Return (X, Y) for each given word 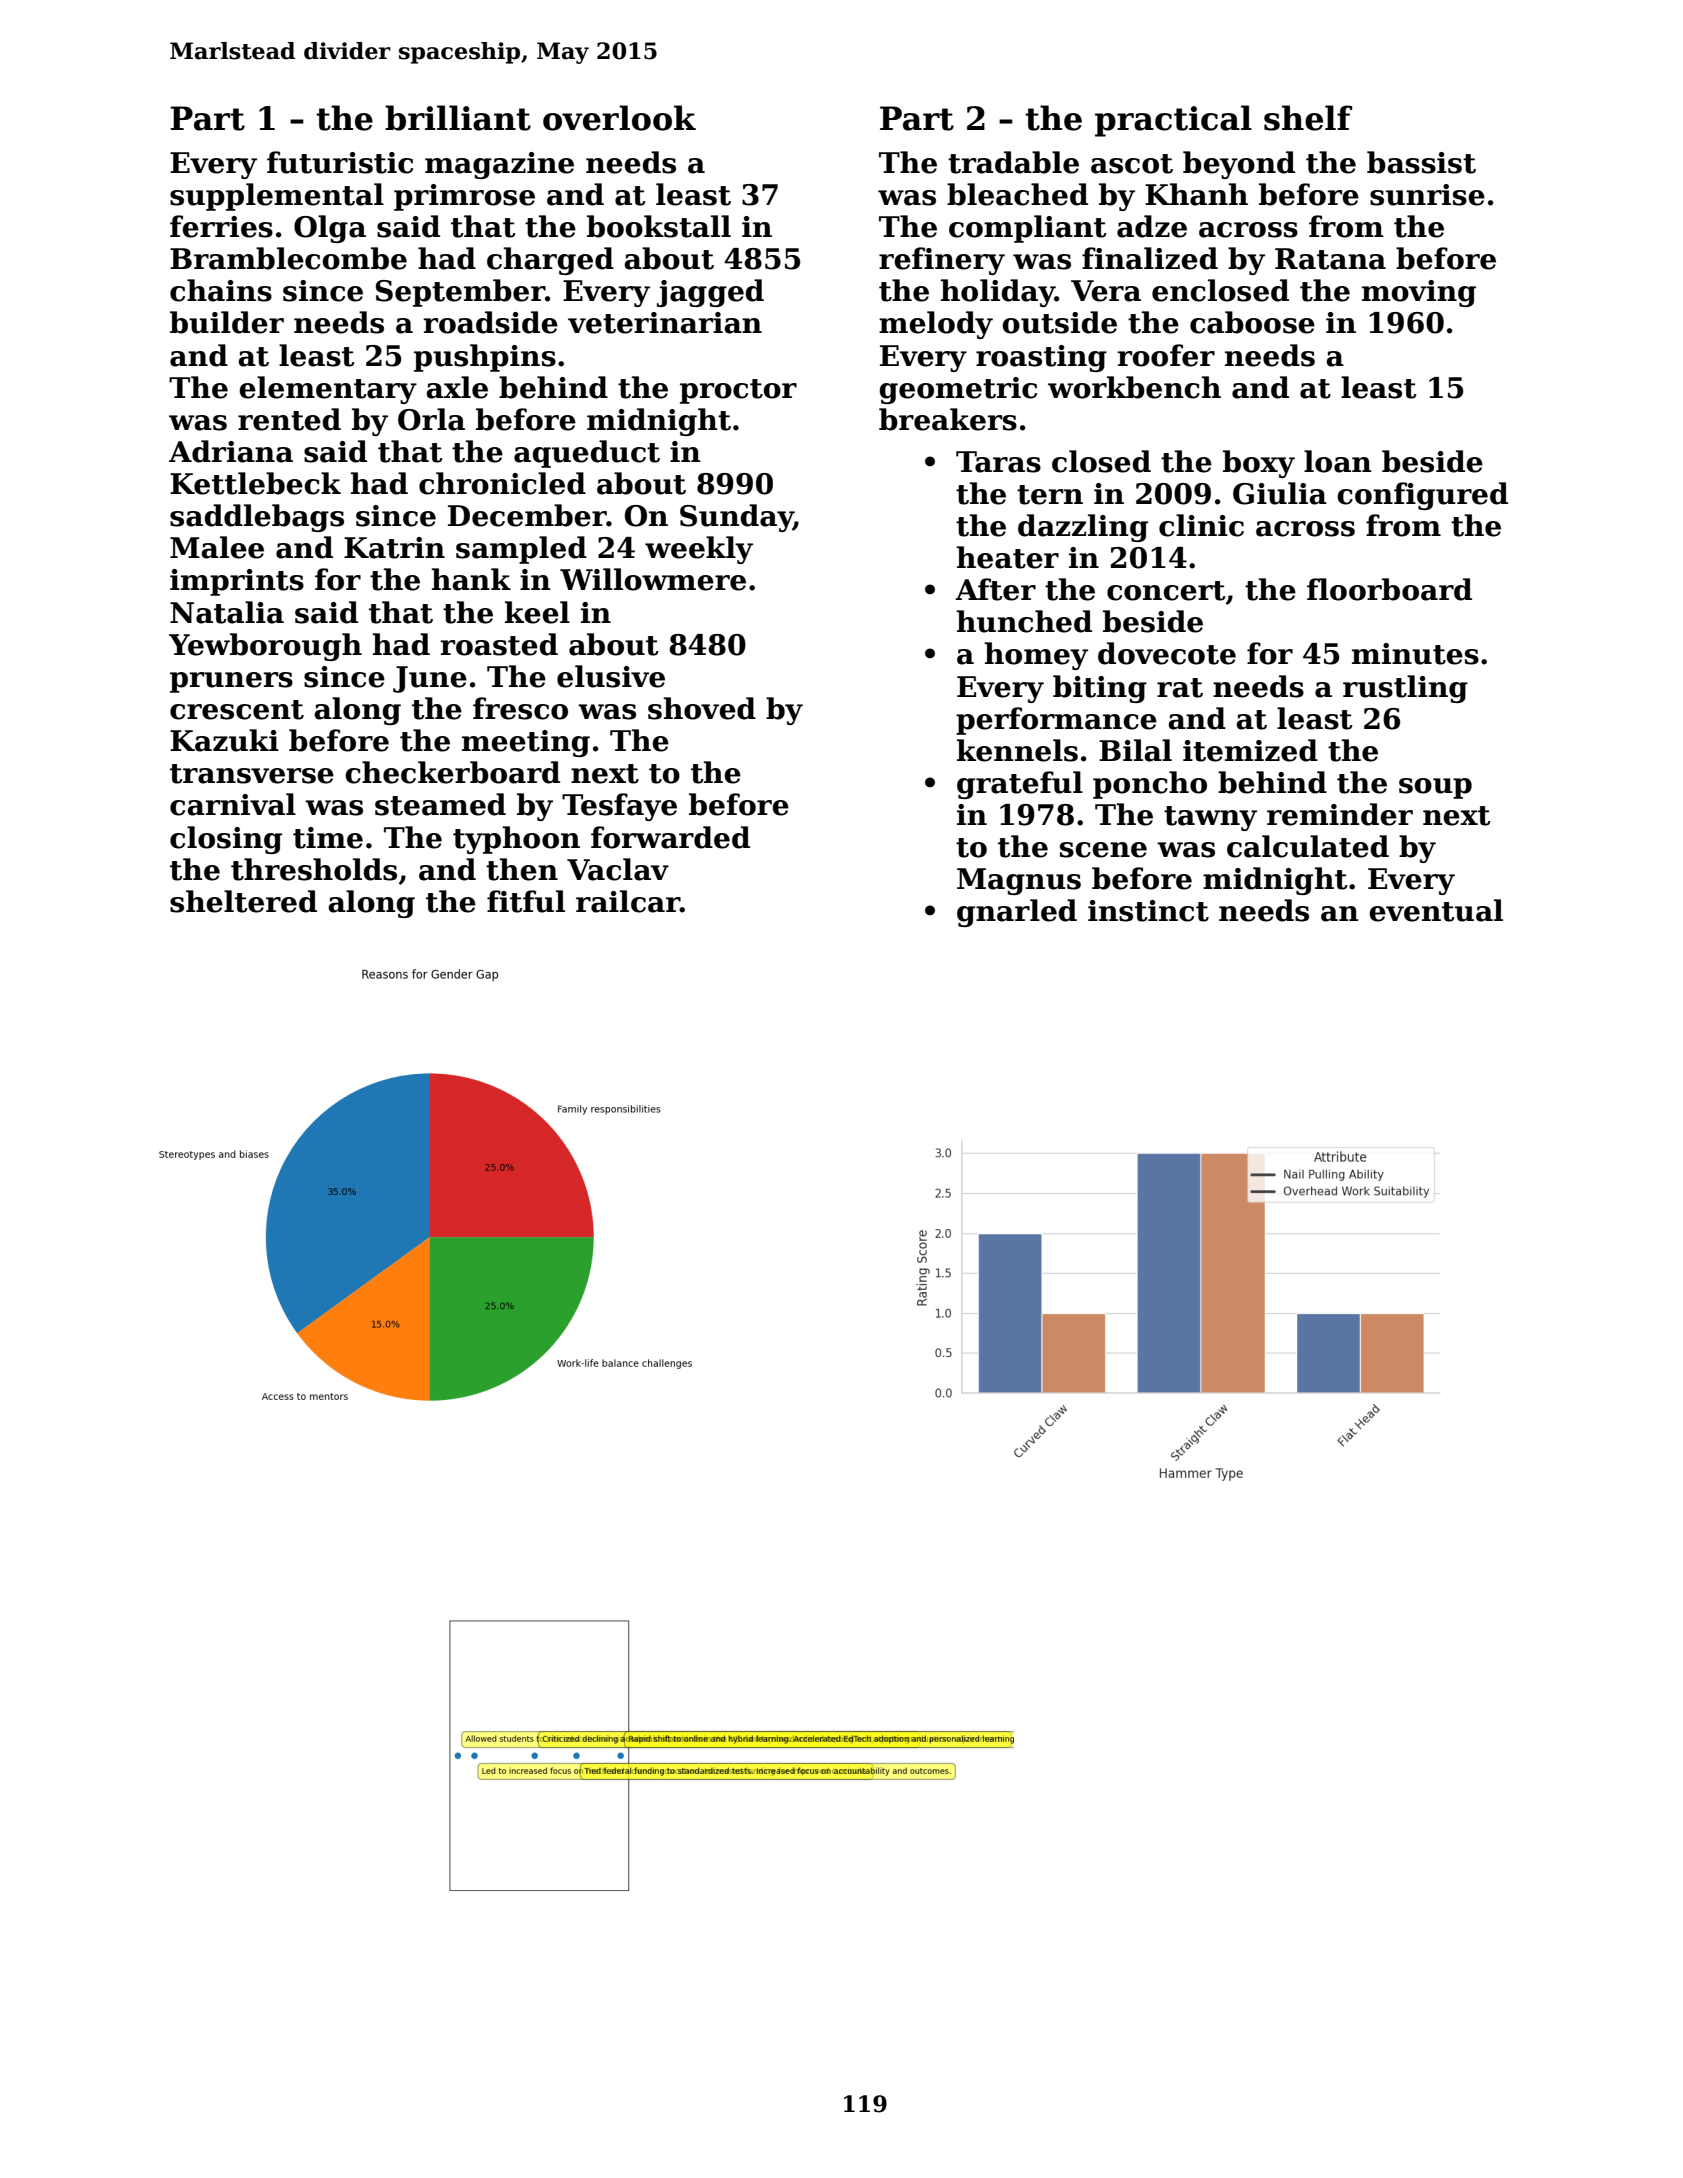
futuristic (340, 162)
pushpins (485, 358)
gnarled (1017, 913)
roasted (499, 644)
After (995, 589)
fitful (526, 901)
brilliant (458, 118)
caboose (1252, 322)
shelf (1308, 118)
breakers (948, 419)
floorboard (1389, 589)
